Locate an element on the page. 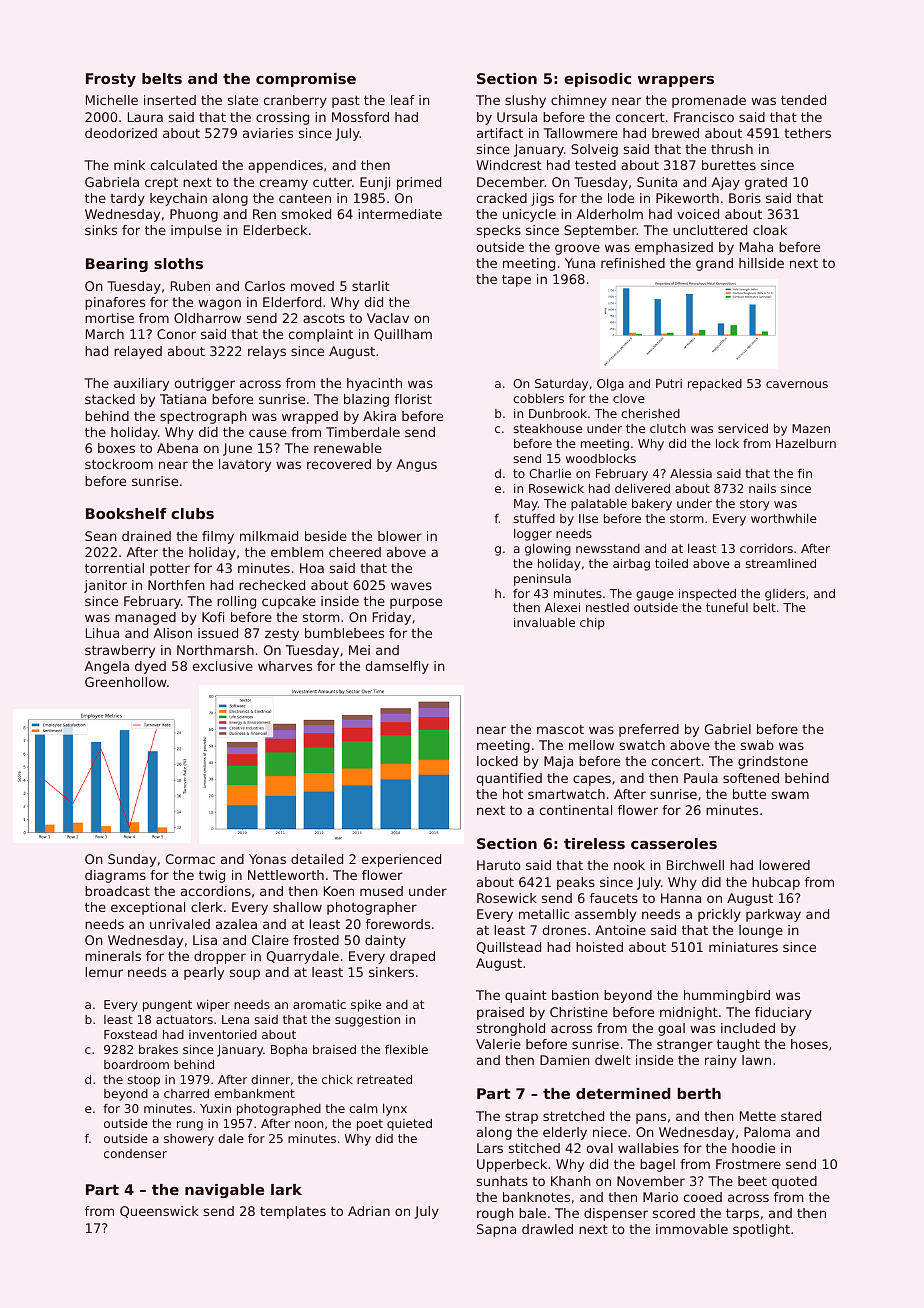 This page has height=1308, width=924. Hazelburn is located at coordinates (806, 443).
